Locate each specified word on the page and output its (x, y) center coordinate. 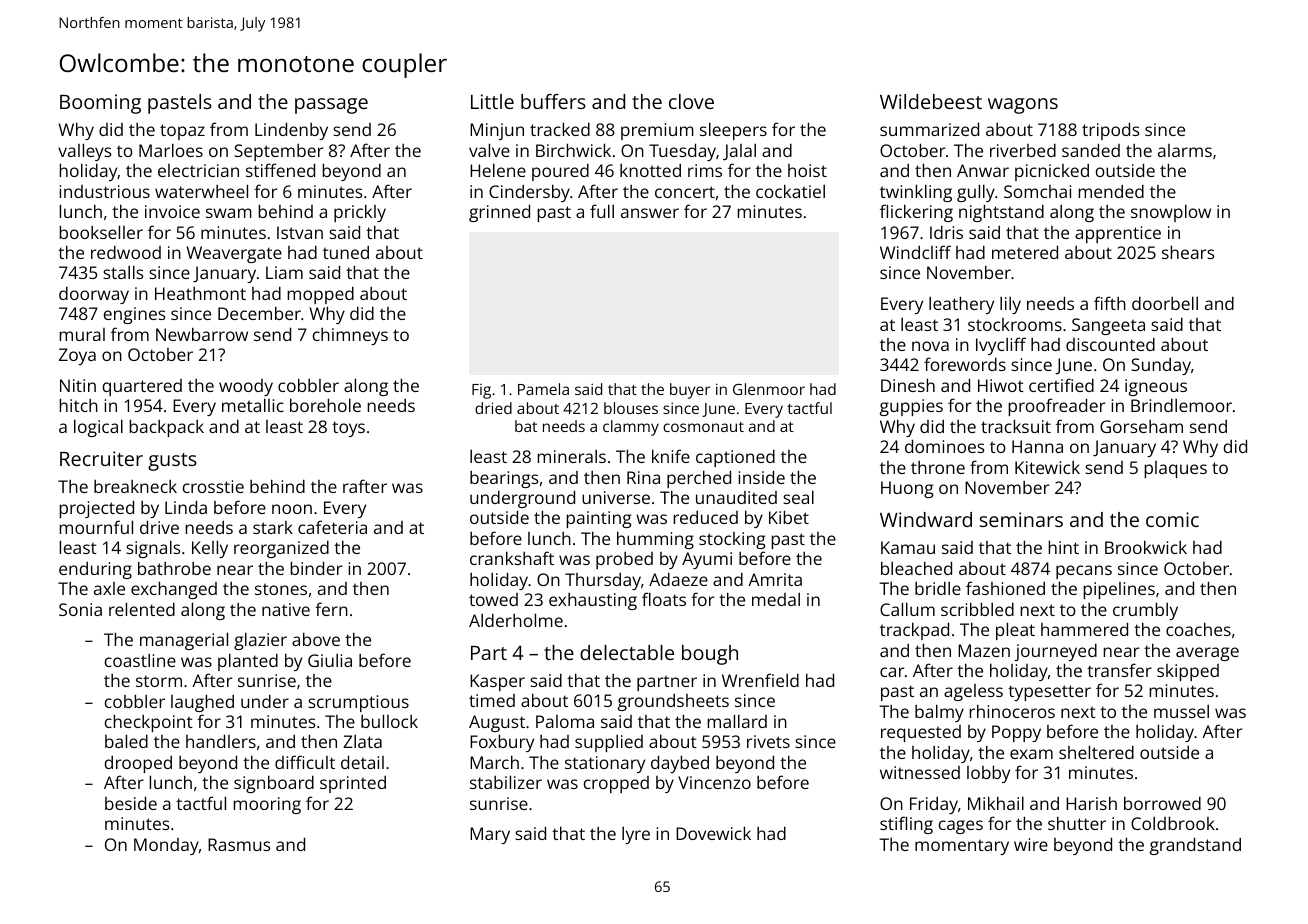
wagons (1023, 106)
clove (691, 101)
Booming (100, 104)
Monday (166, 846)
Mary (490, 835)
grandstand (1195, 846)
